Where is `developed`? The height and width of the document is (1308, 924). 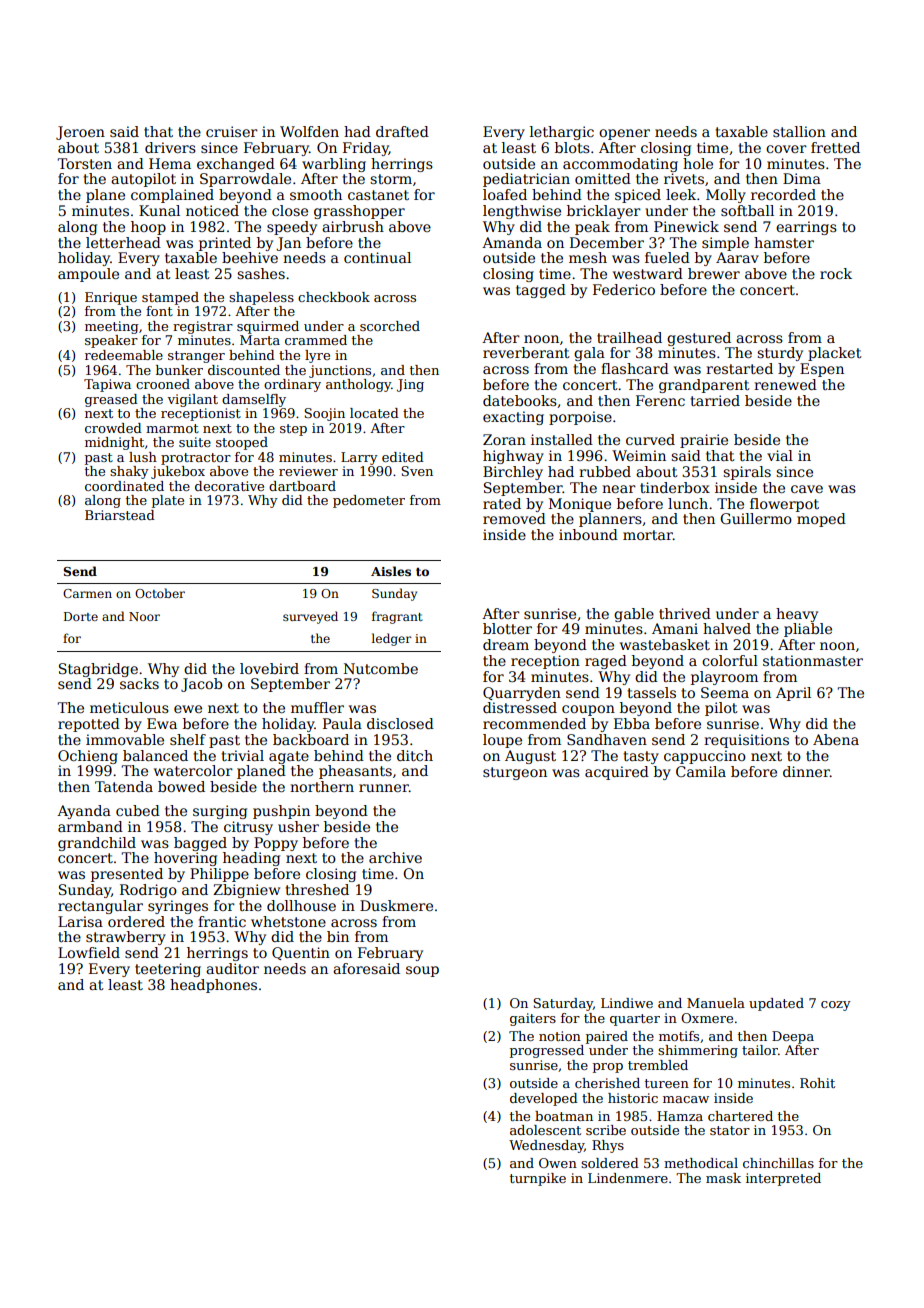
developed is located at coordinates (544, 1099).
